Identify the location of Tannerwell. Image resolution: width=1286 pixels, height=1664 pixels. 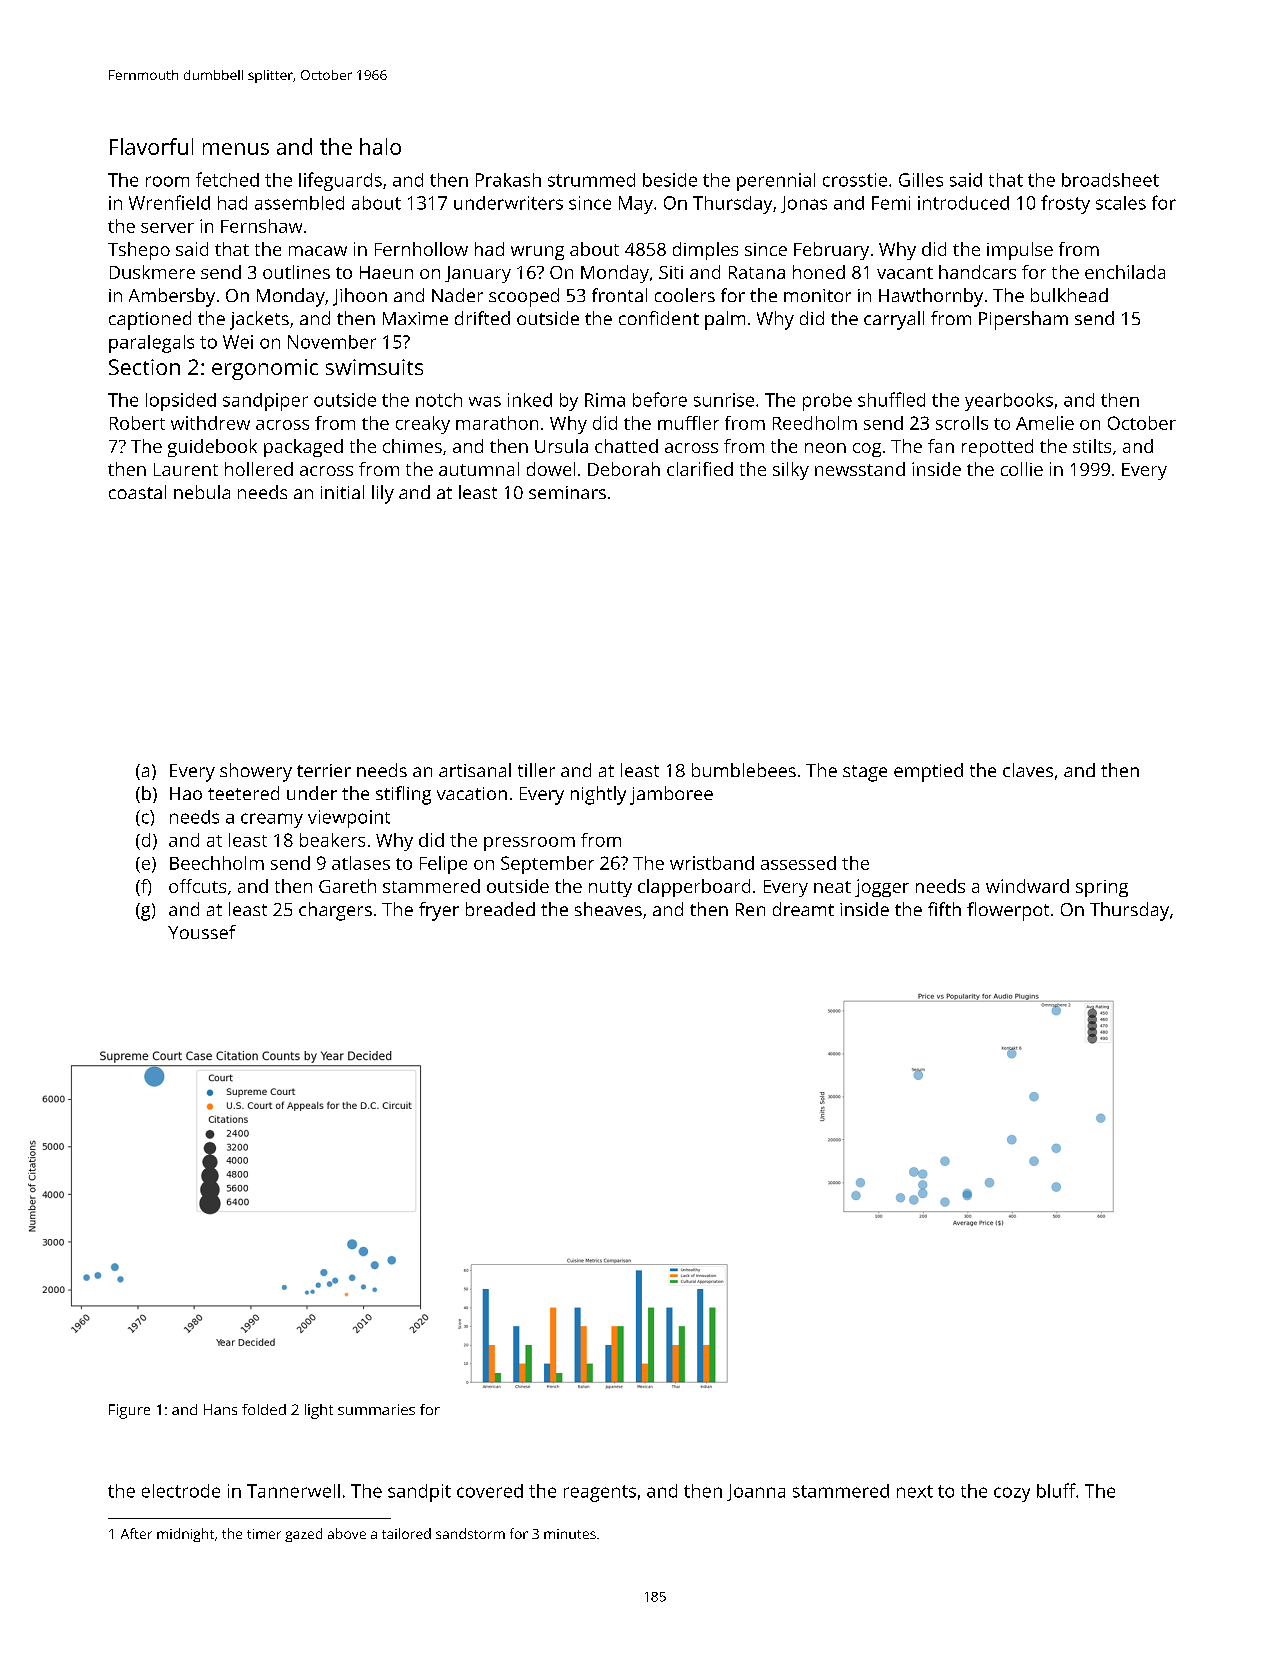
(293, 1491).
